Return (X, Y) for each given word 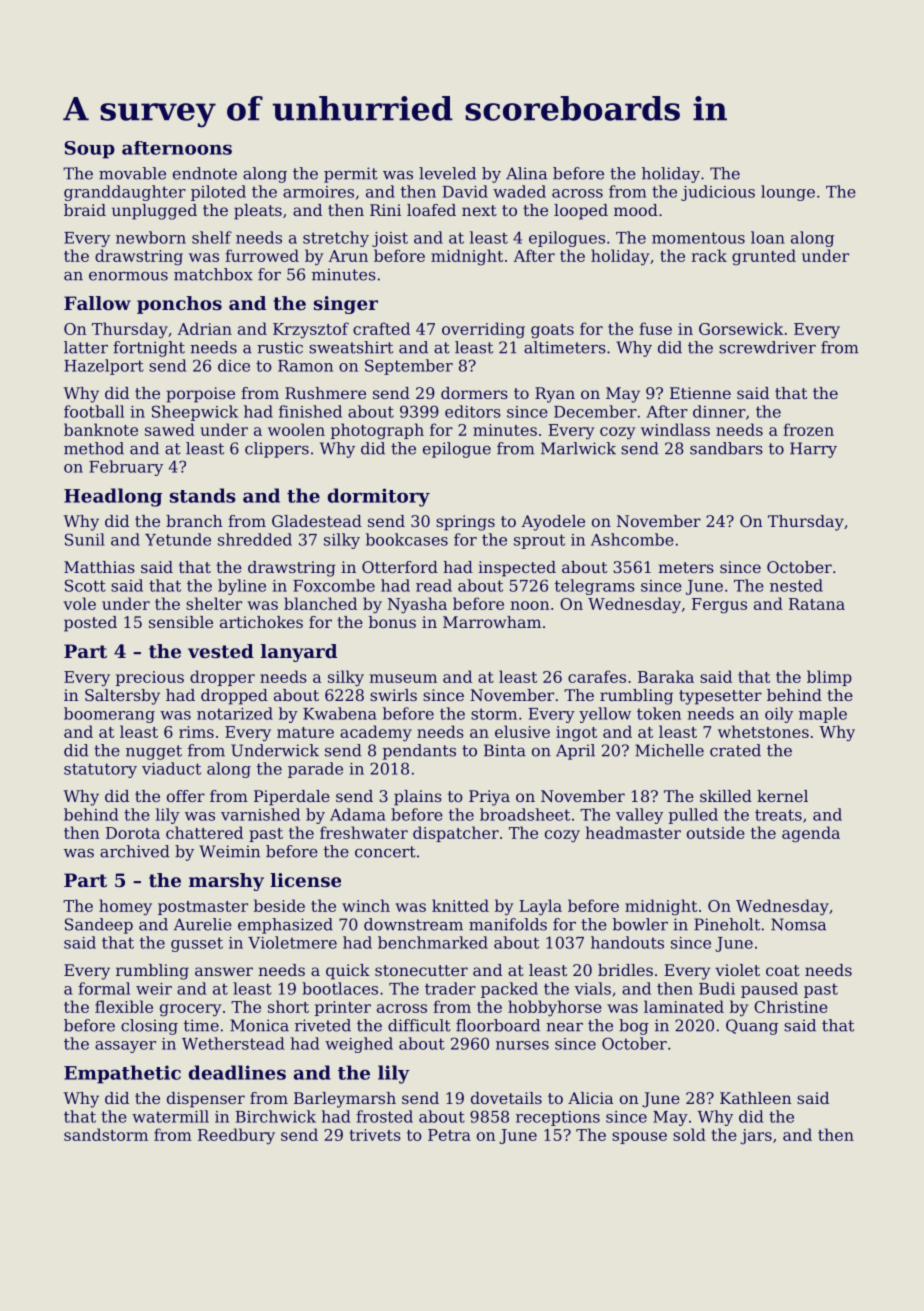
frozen (808, 429)
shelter (214, 603)
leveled (447, 173)
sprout (539, 541)
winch (366, 905)
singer (346, 305)
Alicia (591, 1098)
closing (149, 1027)
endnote (205, 173)
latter (86, 347)
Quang (752, 1027)
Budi (717, 988)
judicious (718, 193)
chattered (204, 832)
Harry (813, 450)
